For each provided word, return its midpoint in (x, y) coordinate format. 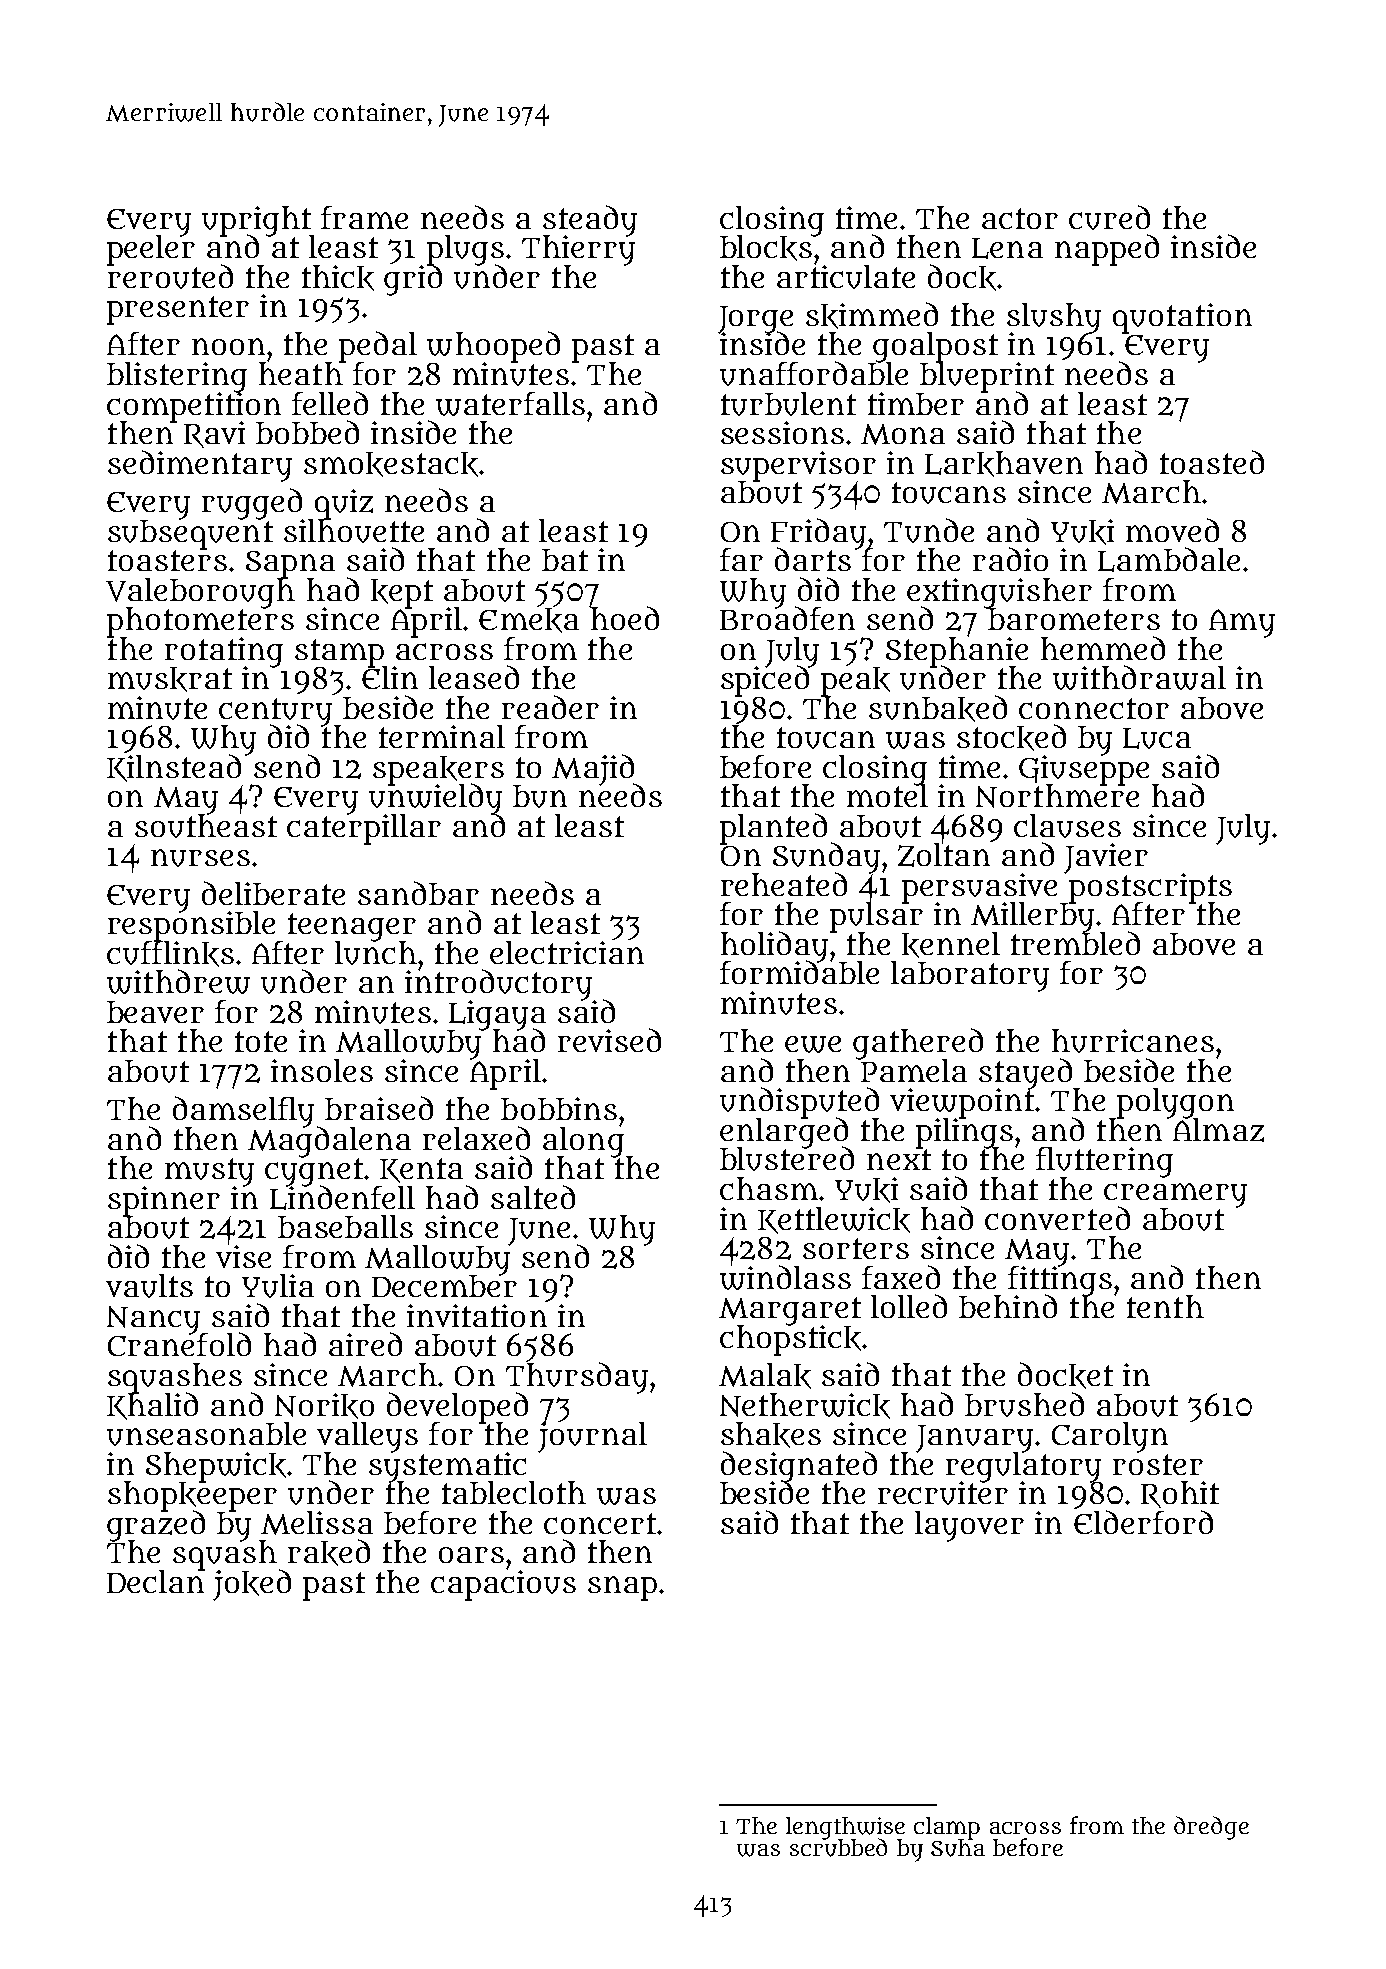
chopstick (790, 1340)
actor (1020, 218)
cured (1109, 217)
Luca (1157, 738)
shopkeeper (192, 1496)
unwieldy (435, 799)
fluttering (1104, 1162)
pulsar (876, 917)
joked (252, 1585)
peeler (151, 251)
